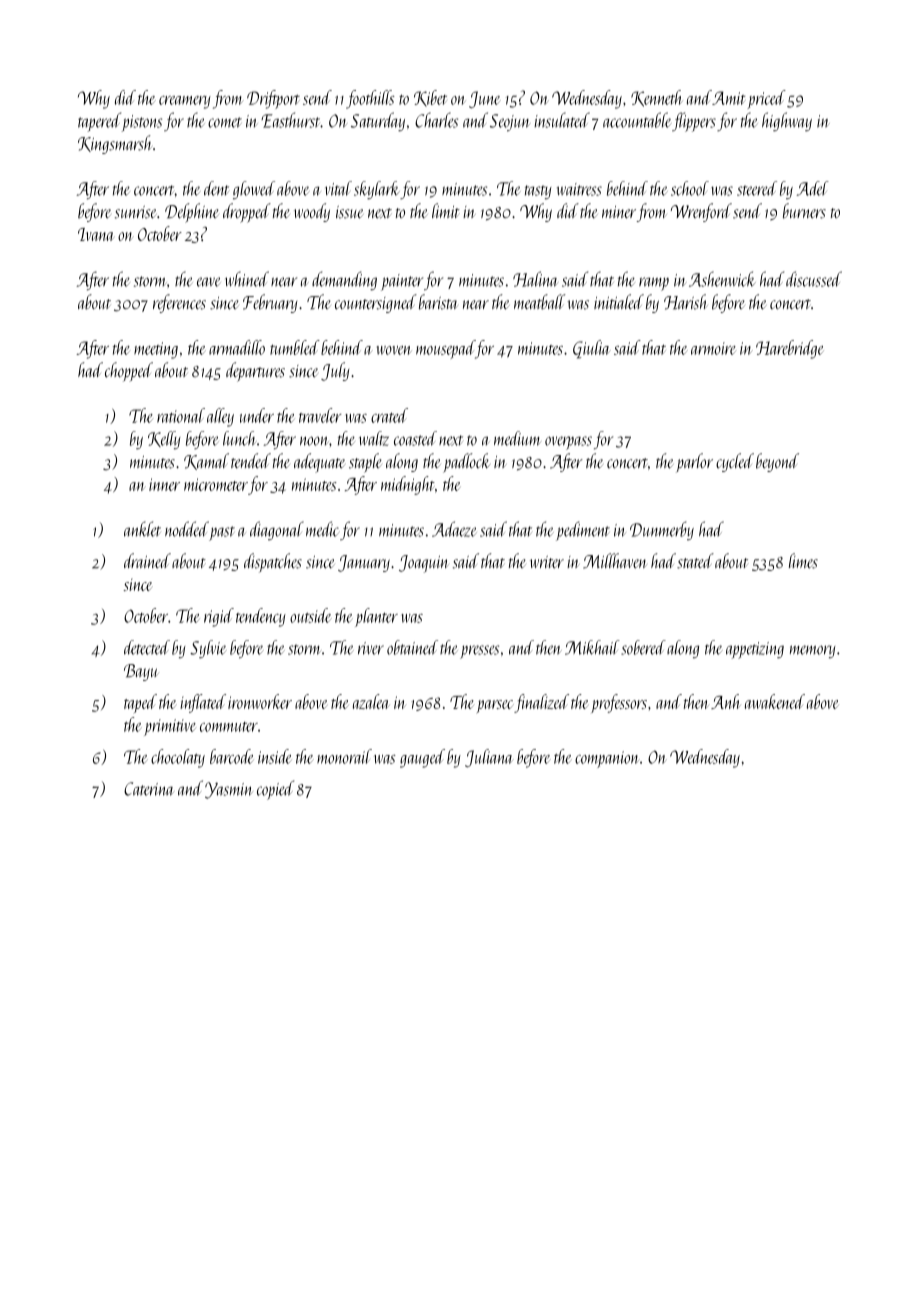  I want to click on sobered, so click(643, 647).
